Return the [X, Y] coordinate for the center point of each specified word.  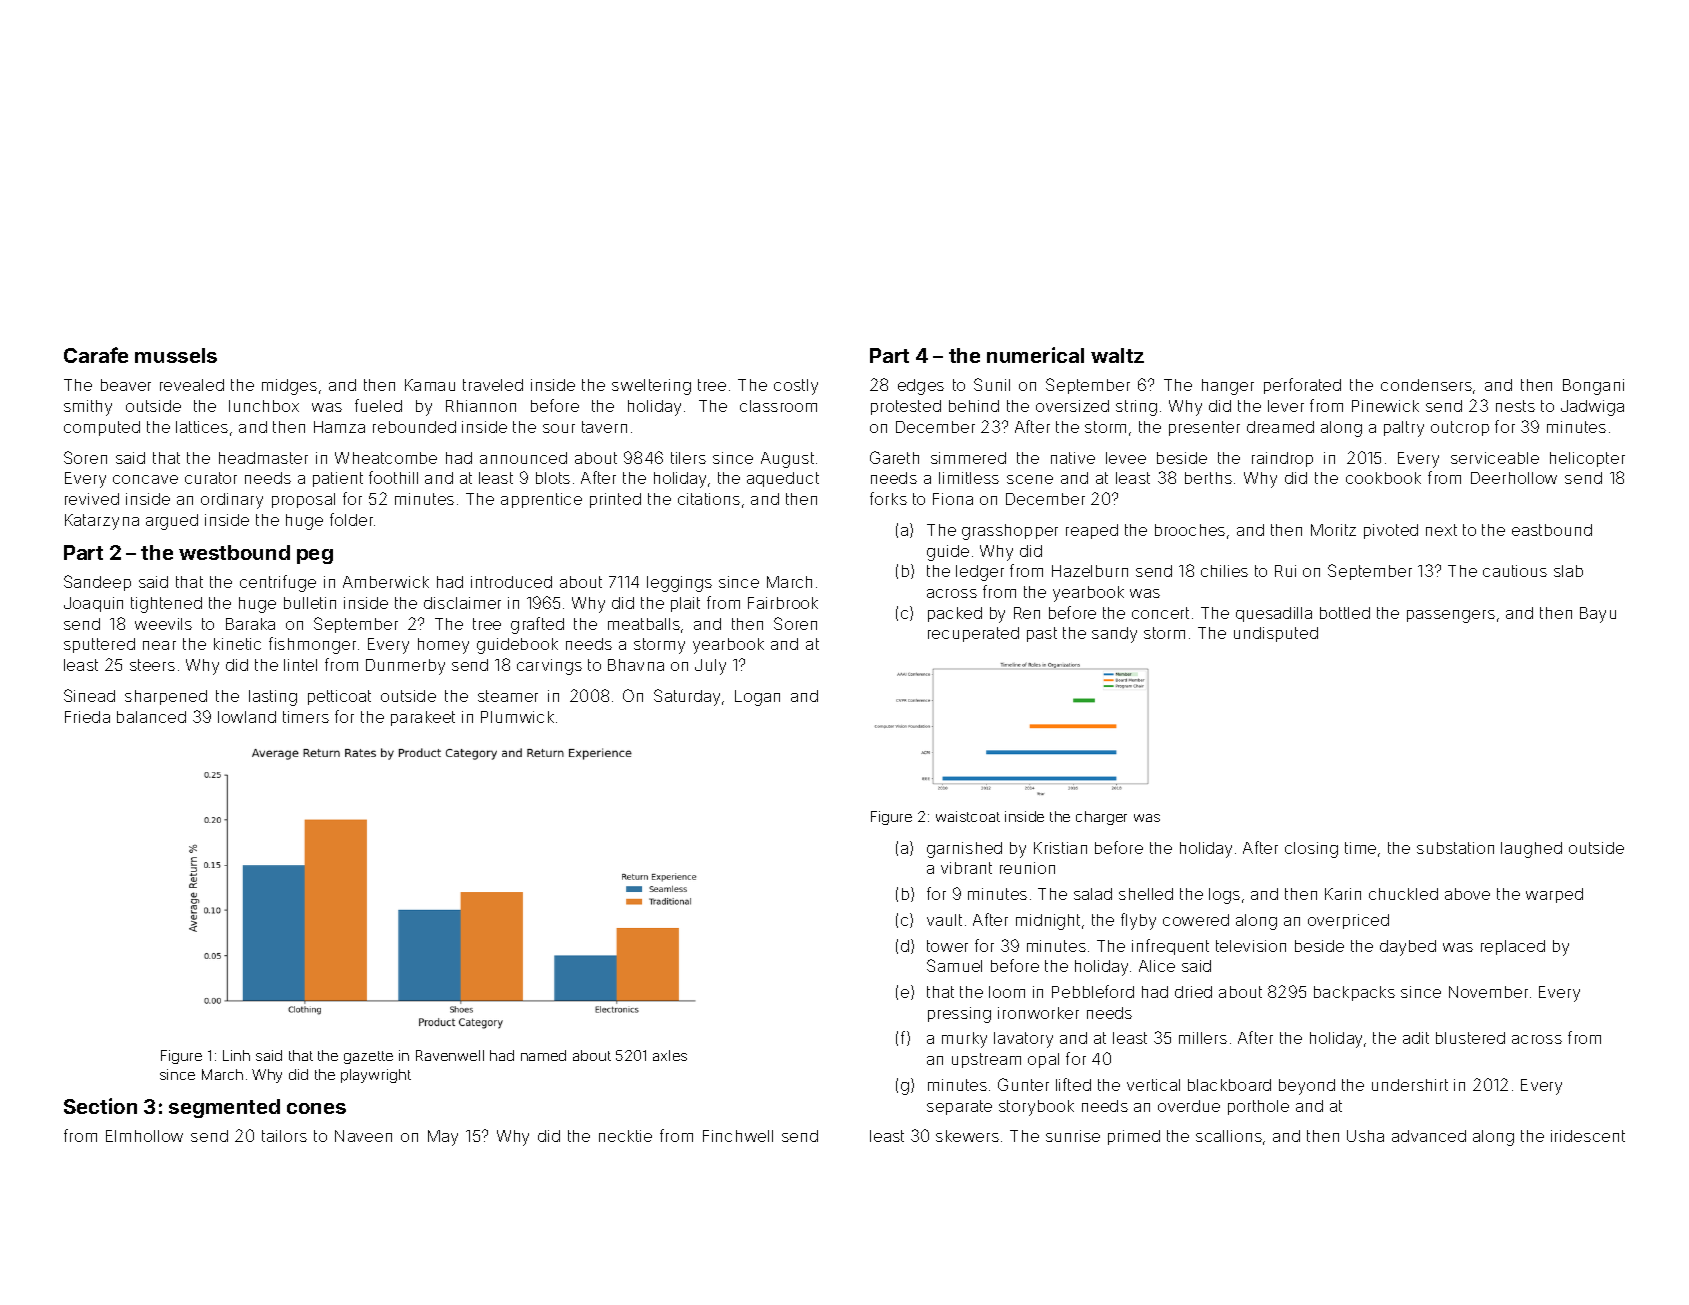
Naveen [363, 1136]
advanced [1429, 1136]
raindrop [1282, 459]
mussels [176, 355]
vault [944, 920]
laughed [1531, 850]
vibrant [966, 868]
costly [796, 387]
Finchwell [738, 1136]
